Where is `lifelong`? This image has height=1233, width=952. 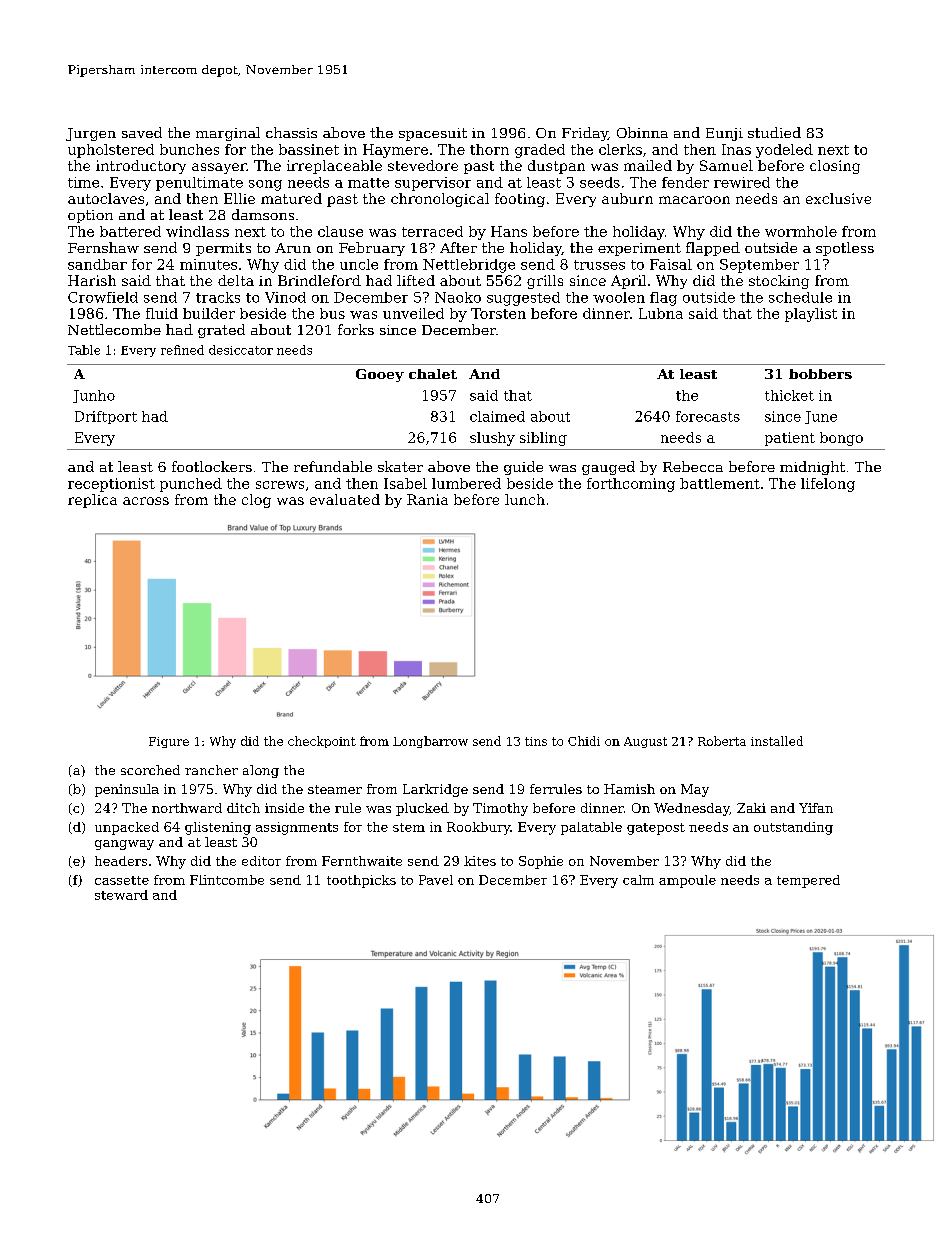
lifelong is located at coordinates (828, 485).
